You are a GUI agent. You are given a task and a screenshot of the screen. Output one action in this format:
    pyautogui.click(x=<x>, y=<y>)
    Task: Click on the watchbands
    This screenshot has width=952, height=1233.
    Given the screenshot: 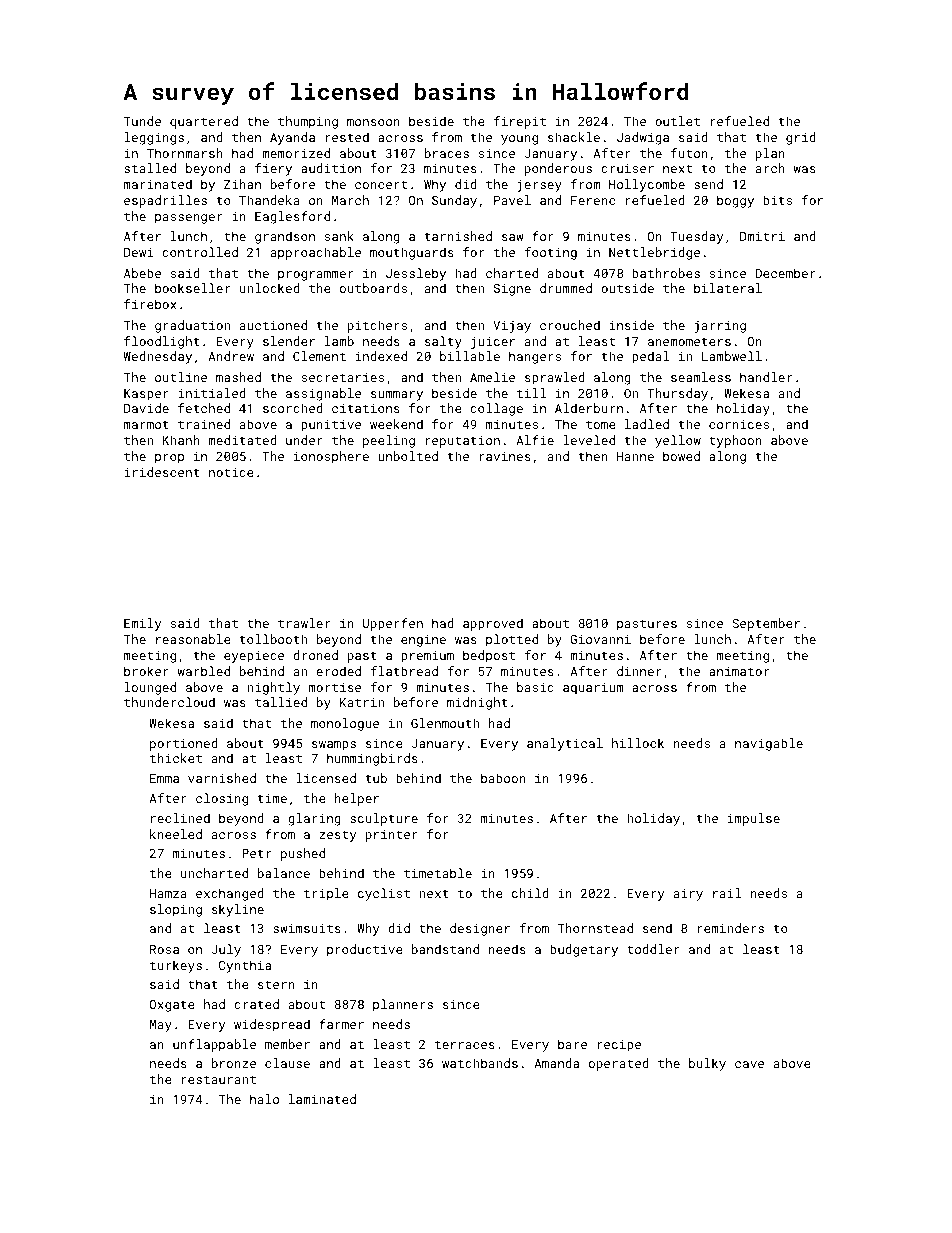 What is the action you would take?
    pyautogui.click(x=480, y=1063)
